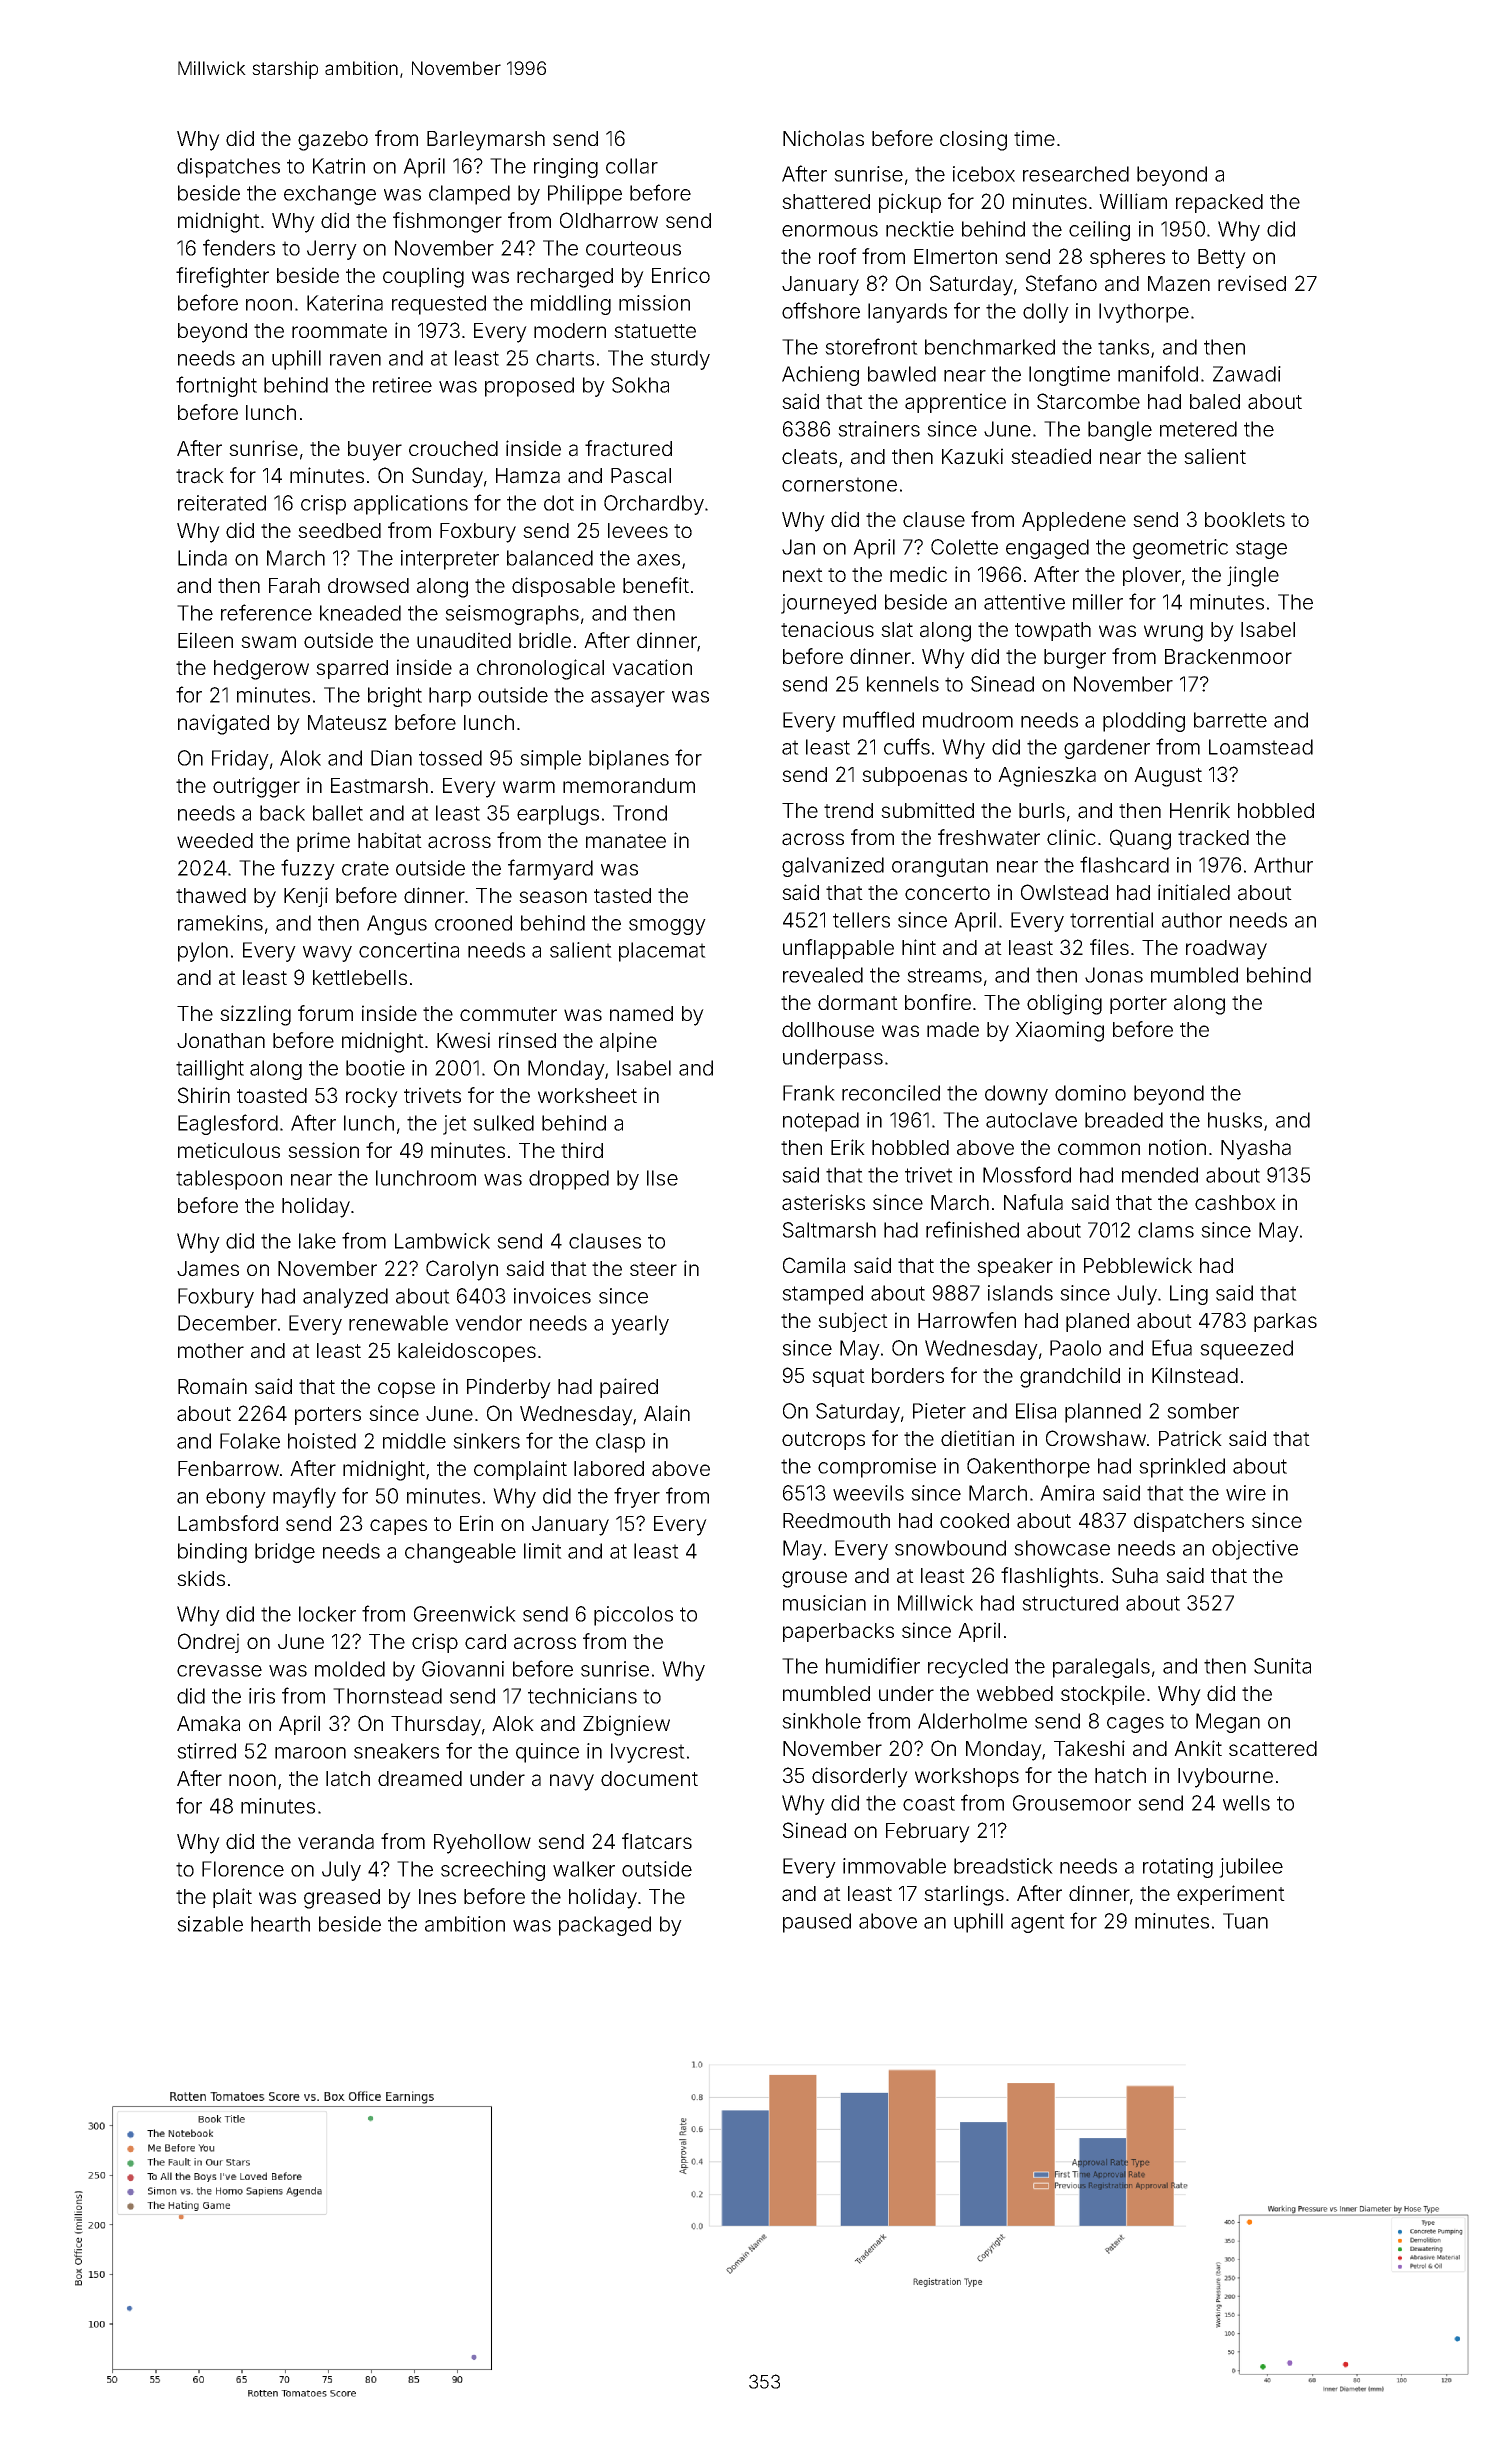 This document has height=2464, width=1496. What do you see at coordinates (202, 558) in the document?
I see `Linda` at bounding box center [202, 558].
